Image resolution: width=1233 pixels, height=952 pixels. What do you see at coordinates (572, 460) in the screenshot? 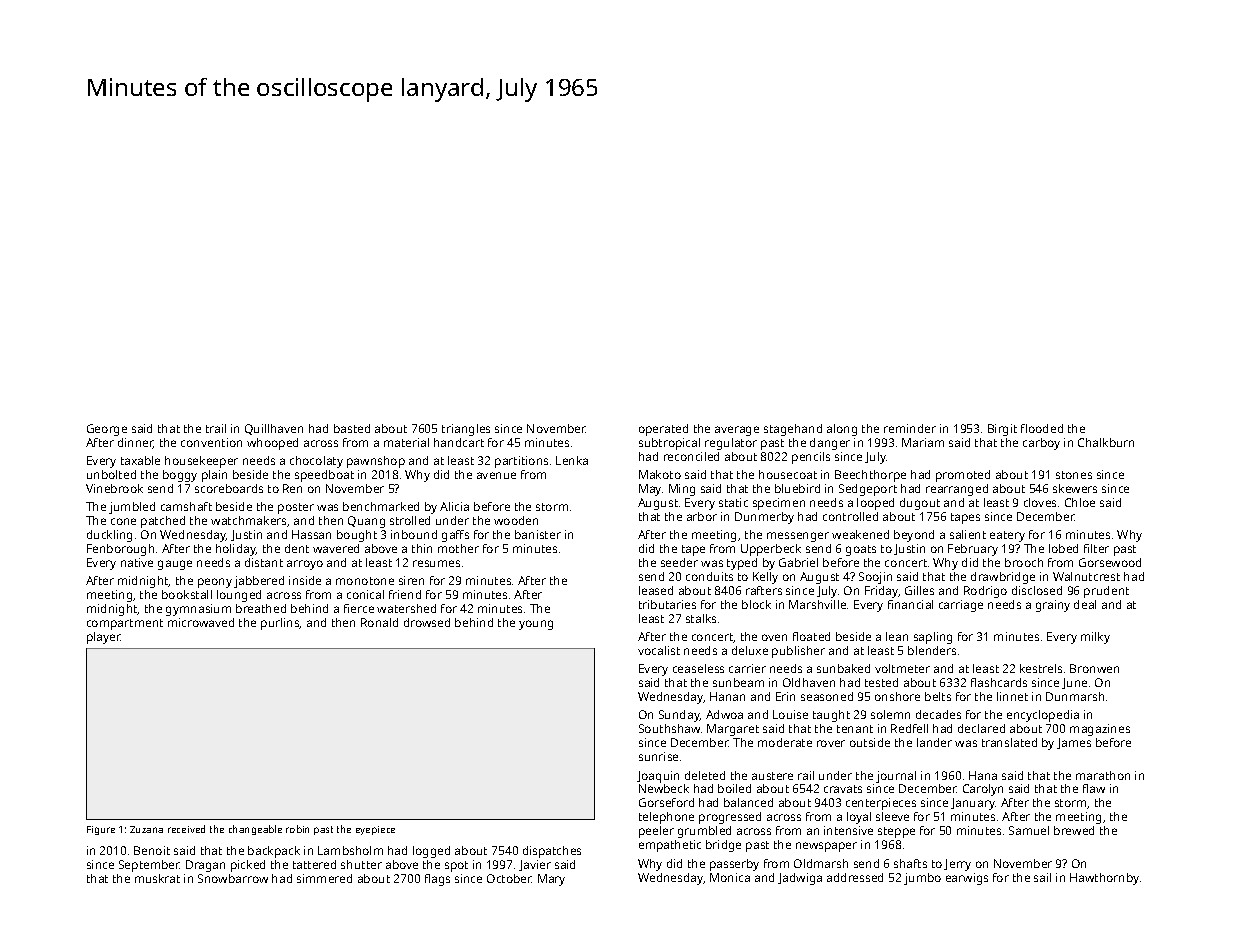
I see `Lenka` at bounding box center [572, 460].
